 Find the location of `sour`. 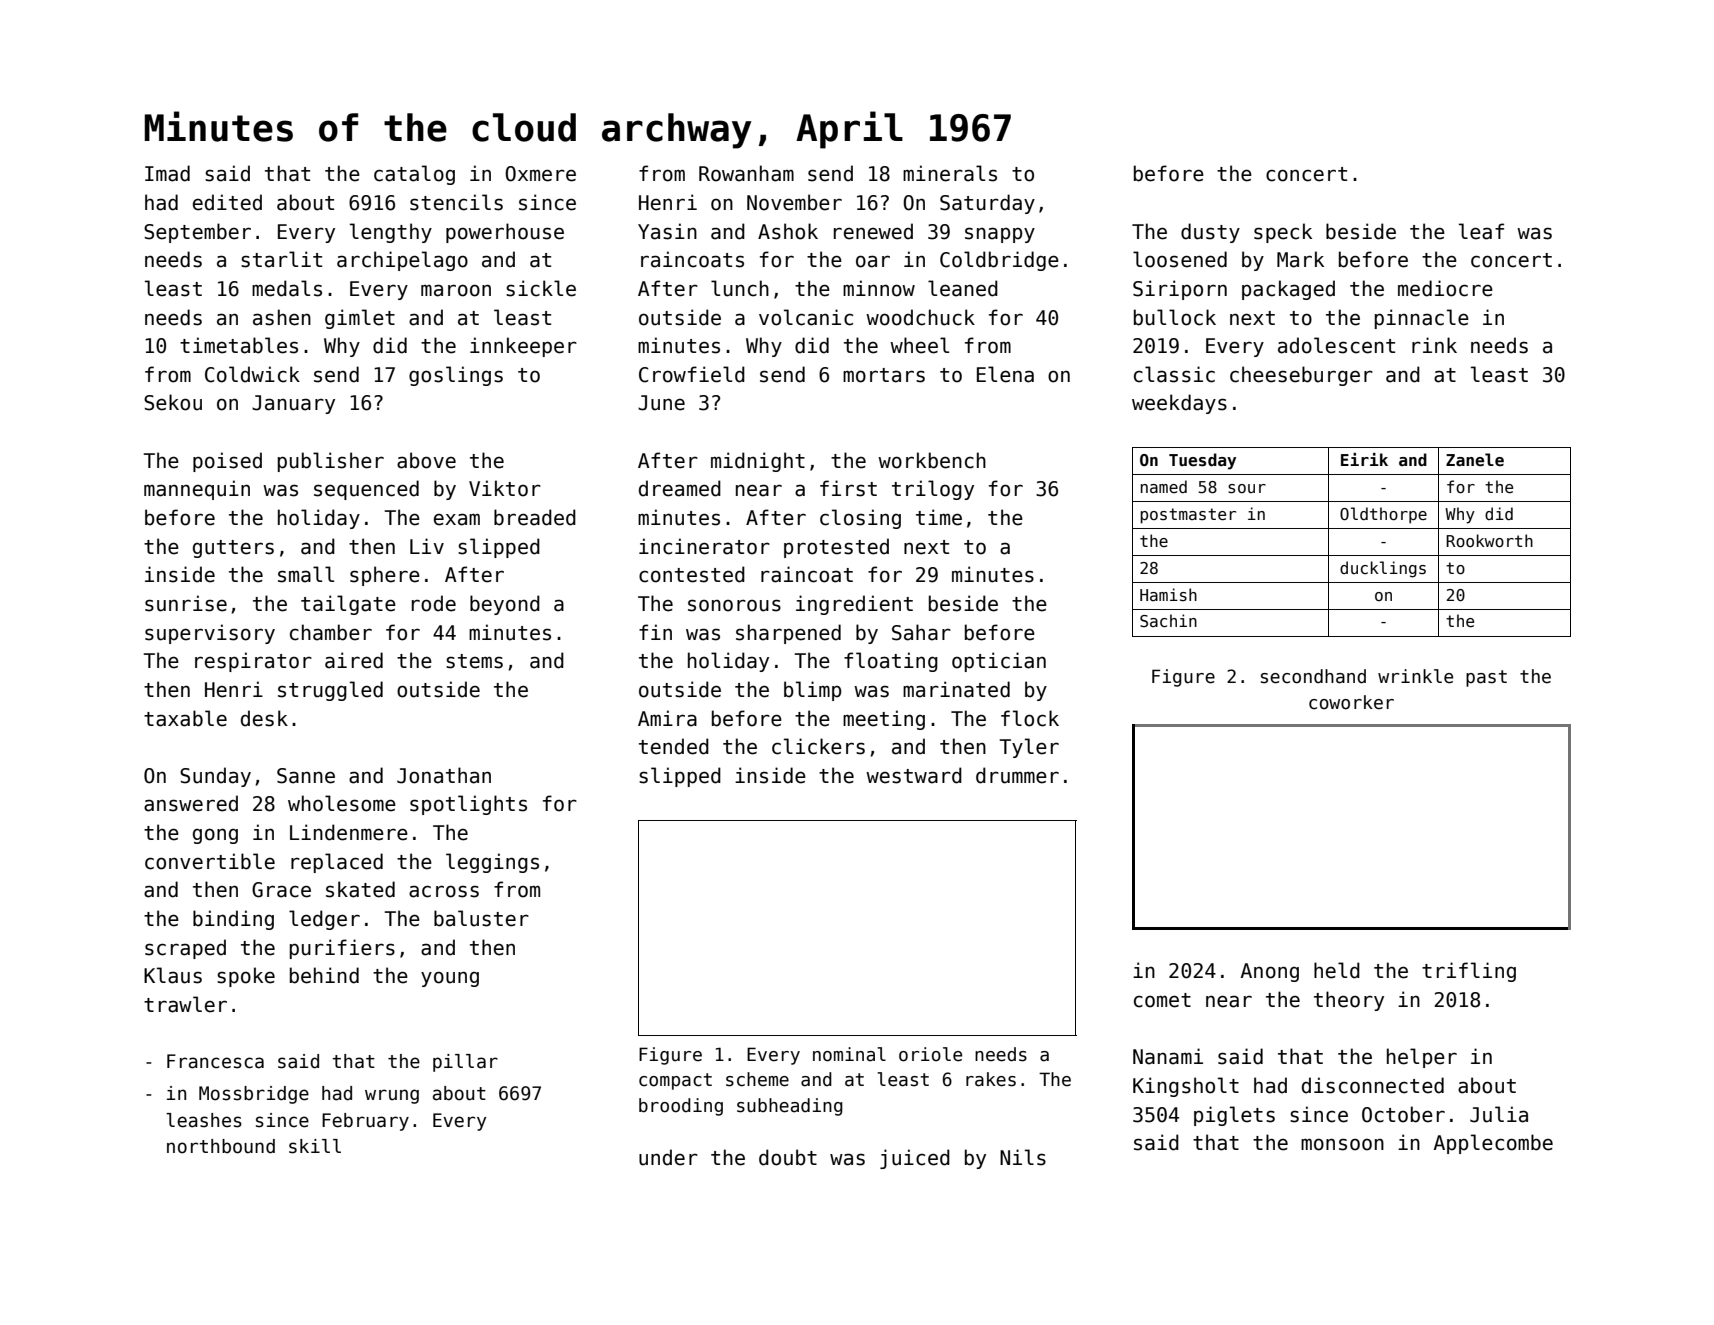

sour is located at coordinates (1247, 489).
